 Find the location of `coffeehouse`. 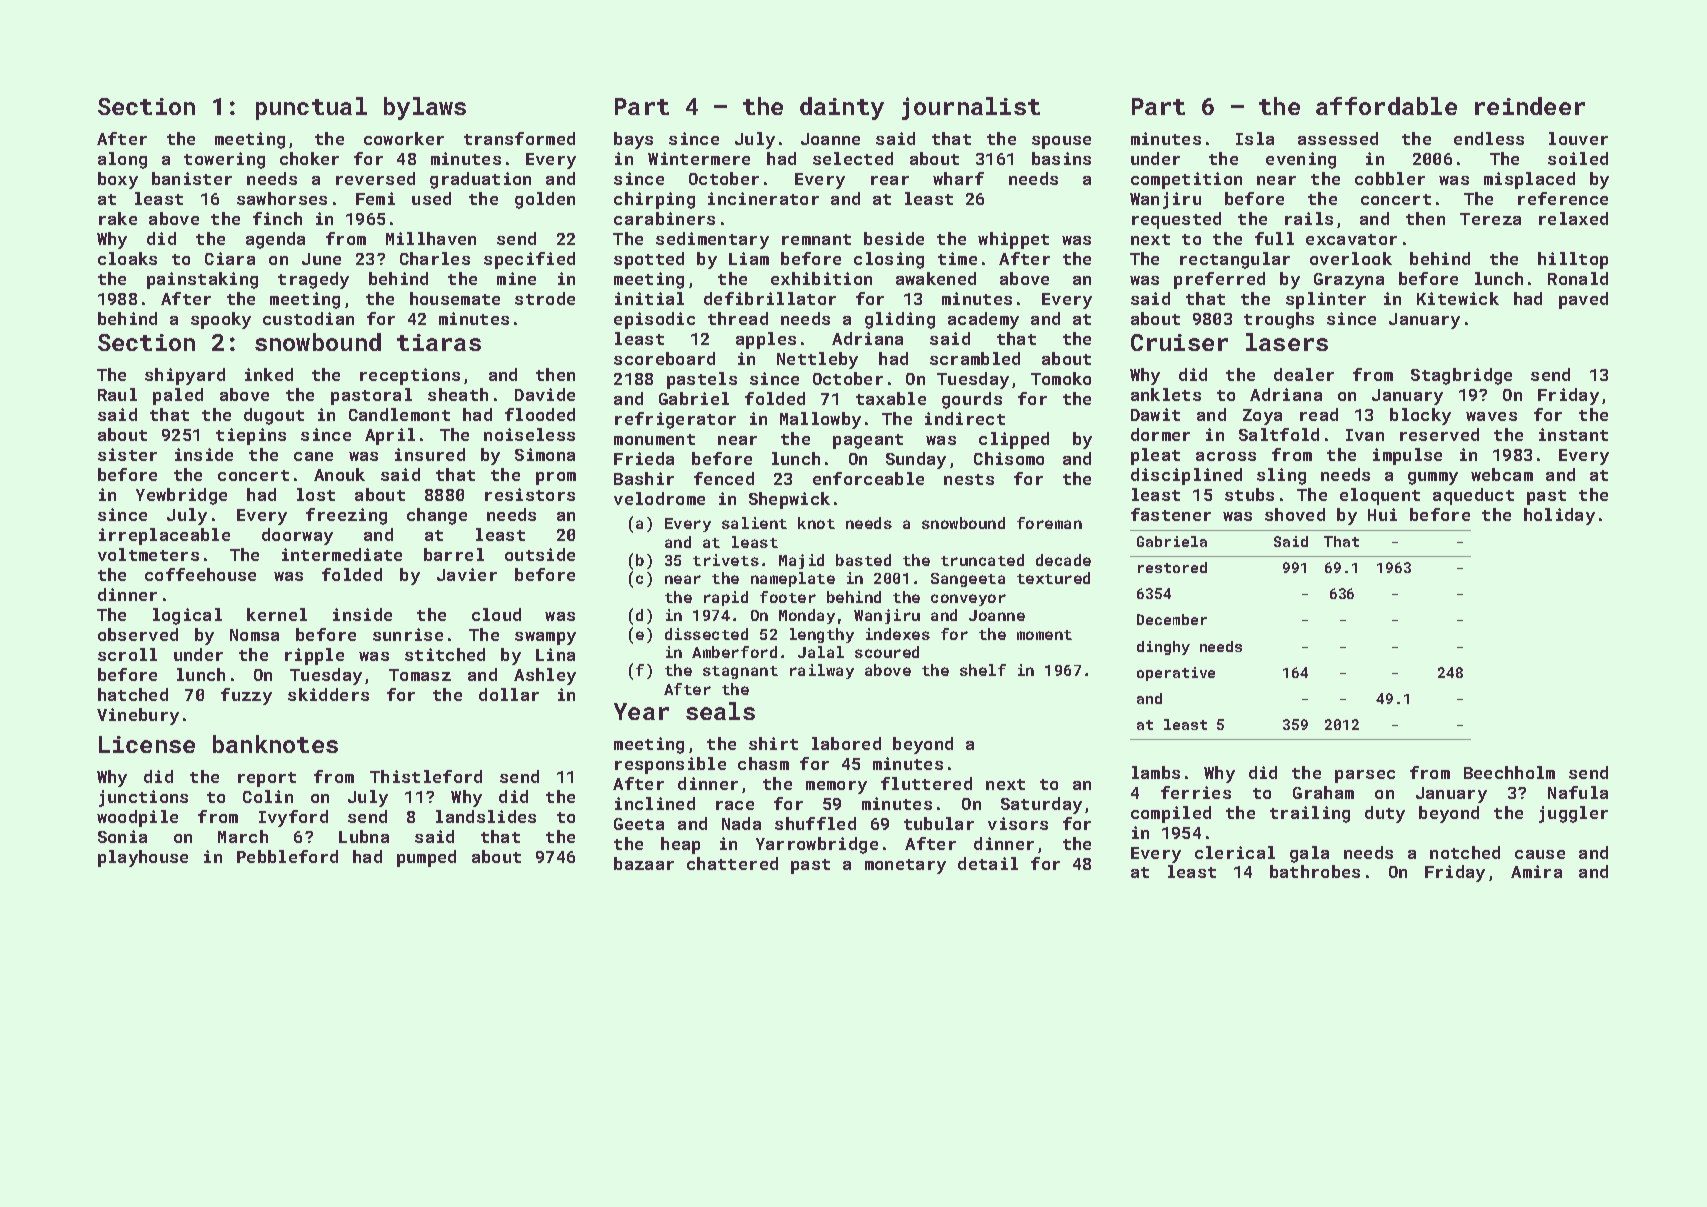

coffeehouse is located at coordinates (200, 574).
